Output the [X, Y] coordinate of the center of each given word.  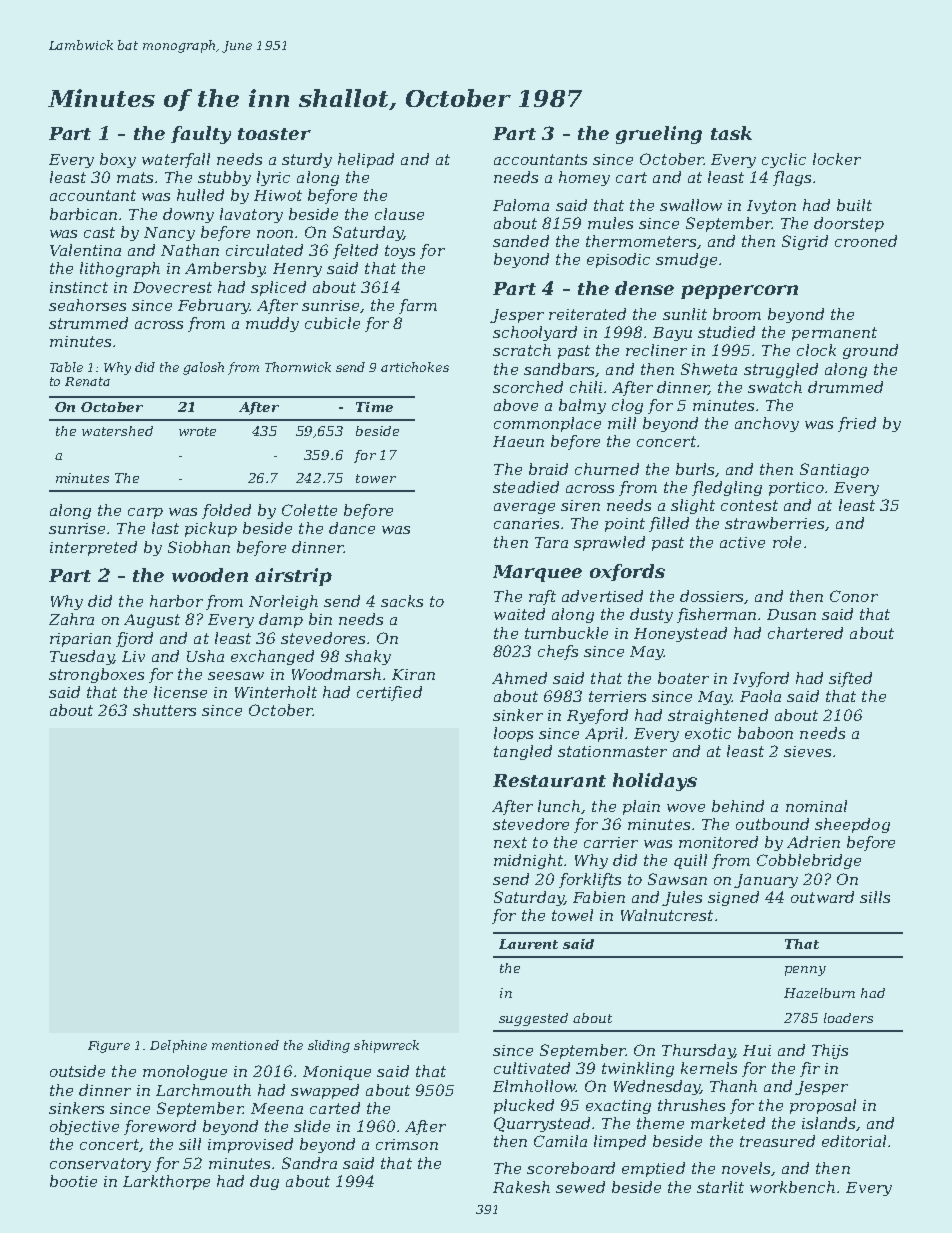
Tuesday [82, 657]
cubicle [332, 323]
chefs [558, 652]
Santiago [834, 470]
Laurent [528, 944]
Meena [277, 1108]
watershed [117, 431]
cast [99, 232]
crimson [407, 1144]
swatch [775, 387]
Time [374, 407]
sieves [807, 751]
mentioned [245, 1045]
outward [822, 897]
